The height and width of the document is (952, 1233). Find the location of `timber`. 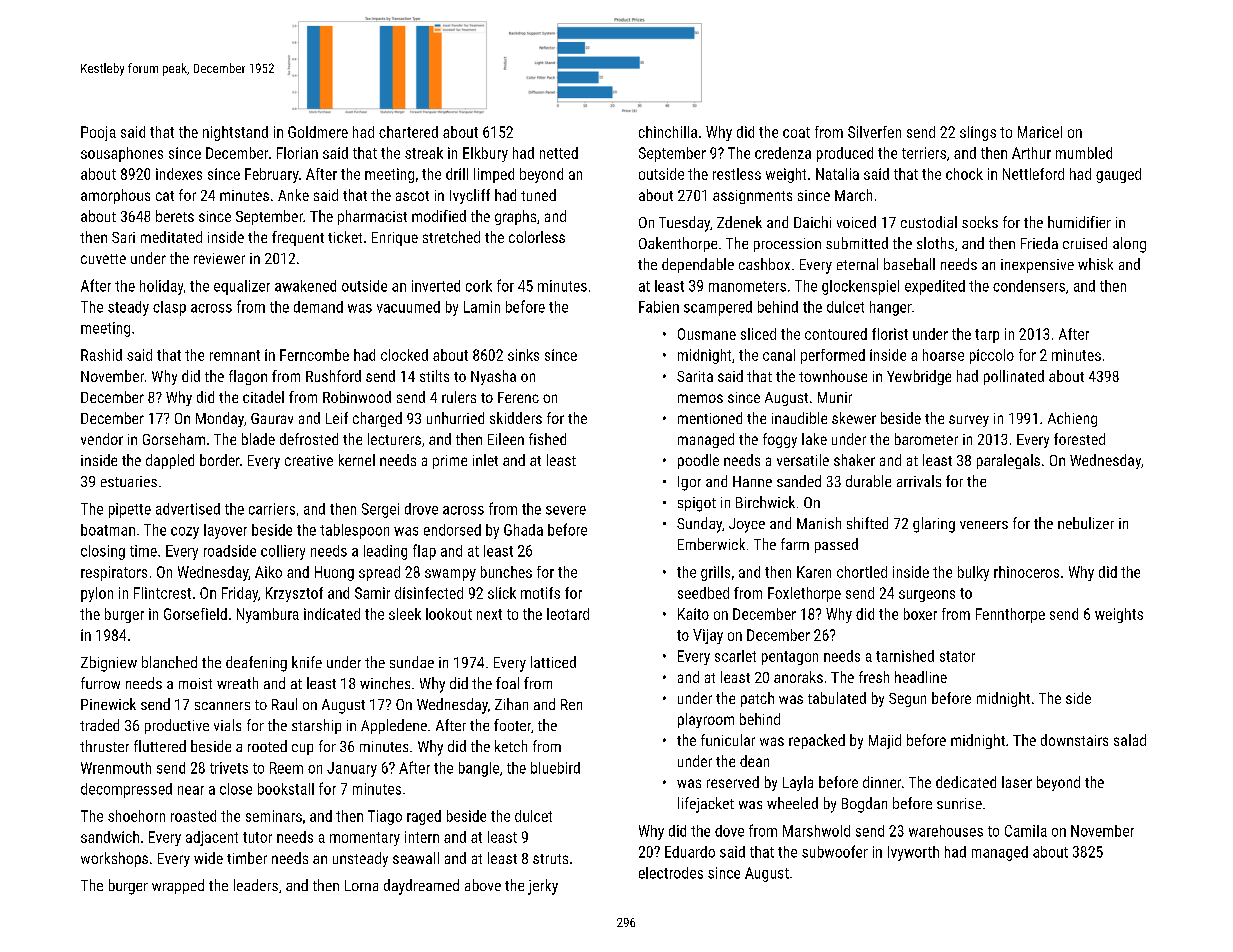

timber is located at coordinates (247, 858).
